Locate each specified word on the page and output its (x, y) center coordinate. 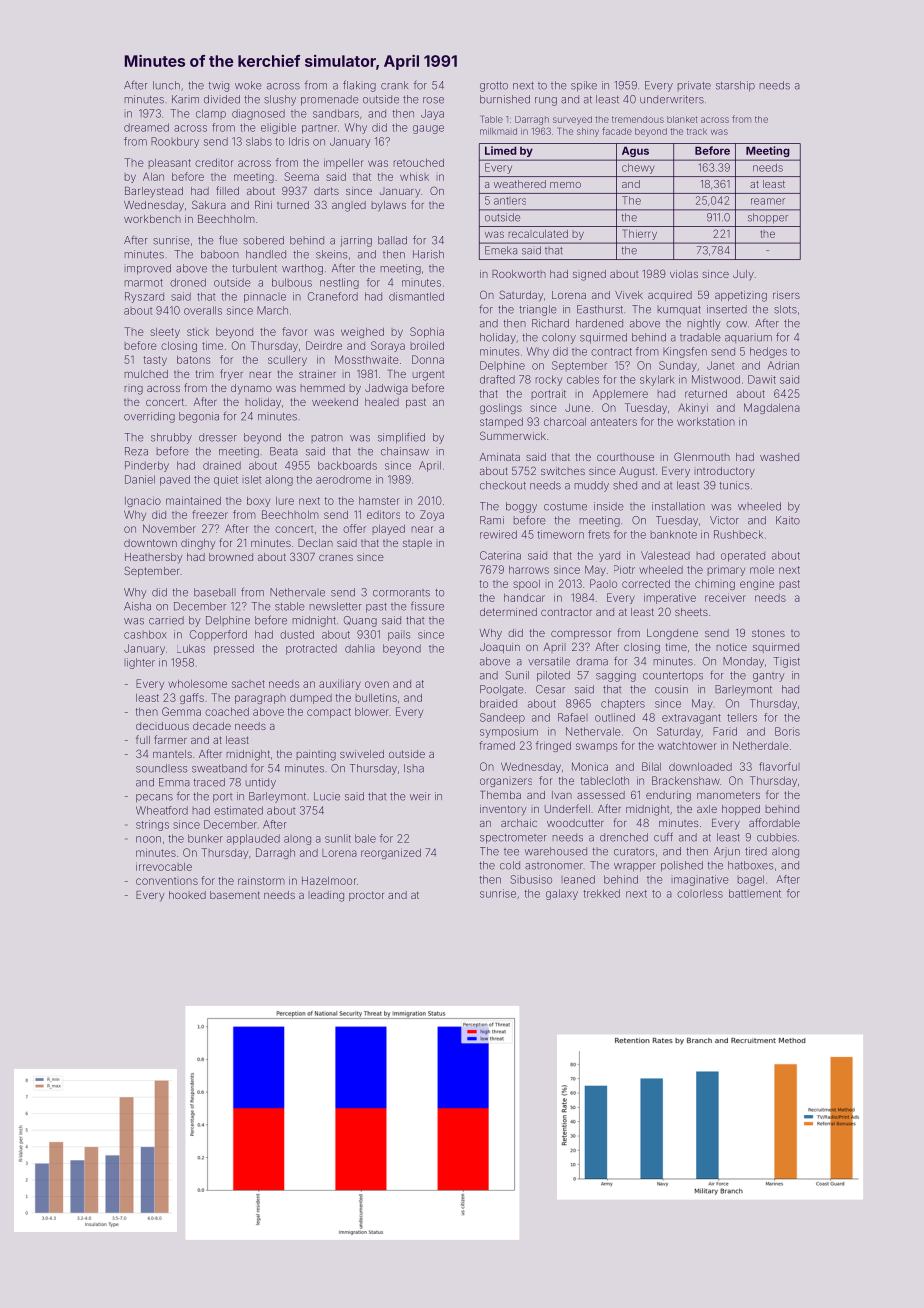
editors (383, 515)
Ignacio (143, 501)
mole (762, 570)
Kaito (788, 520)
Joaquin (500, 648)
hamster (379, 501)
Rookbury (175, 142)
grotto (494, 87)
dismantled (416, 296)
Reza (136, 451)
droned (188, 282)
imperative (670, 598)
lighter (140, 663)
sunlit (338, 838)
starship (735, 86)
